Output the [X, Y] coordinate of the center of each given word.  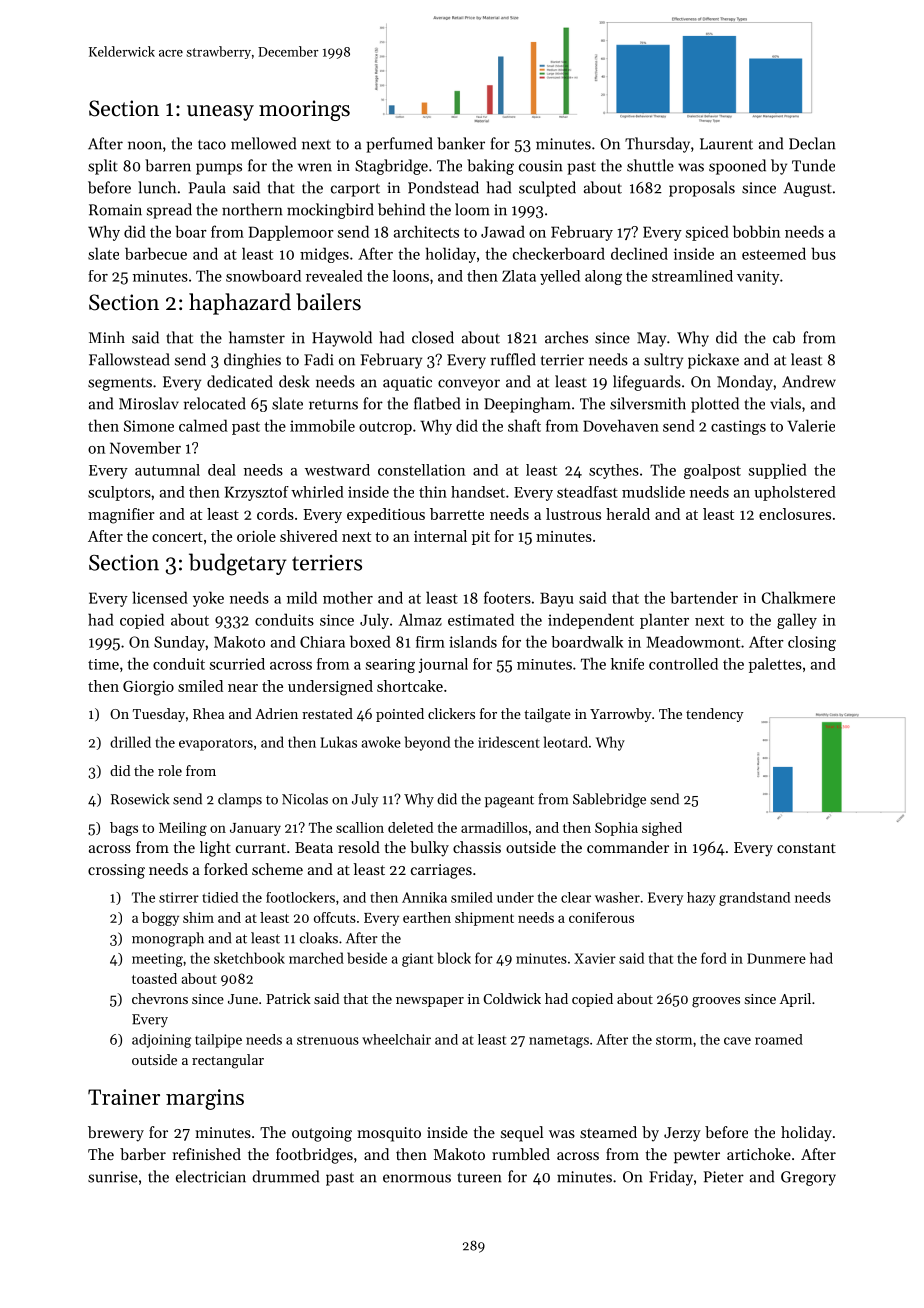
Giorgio [148, 688]
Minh [107, 337]
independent [591, 621]
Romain [115, 210]
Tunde [813, 165]
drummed [285, 1176]
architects [426, 231]
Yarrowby [621, 715]
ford [714, 958]
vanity [758, 277]
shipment [484, 919]
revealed [334, 276]
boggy [160, 919]
